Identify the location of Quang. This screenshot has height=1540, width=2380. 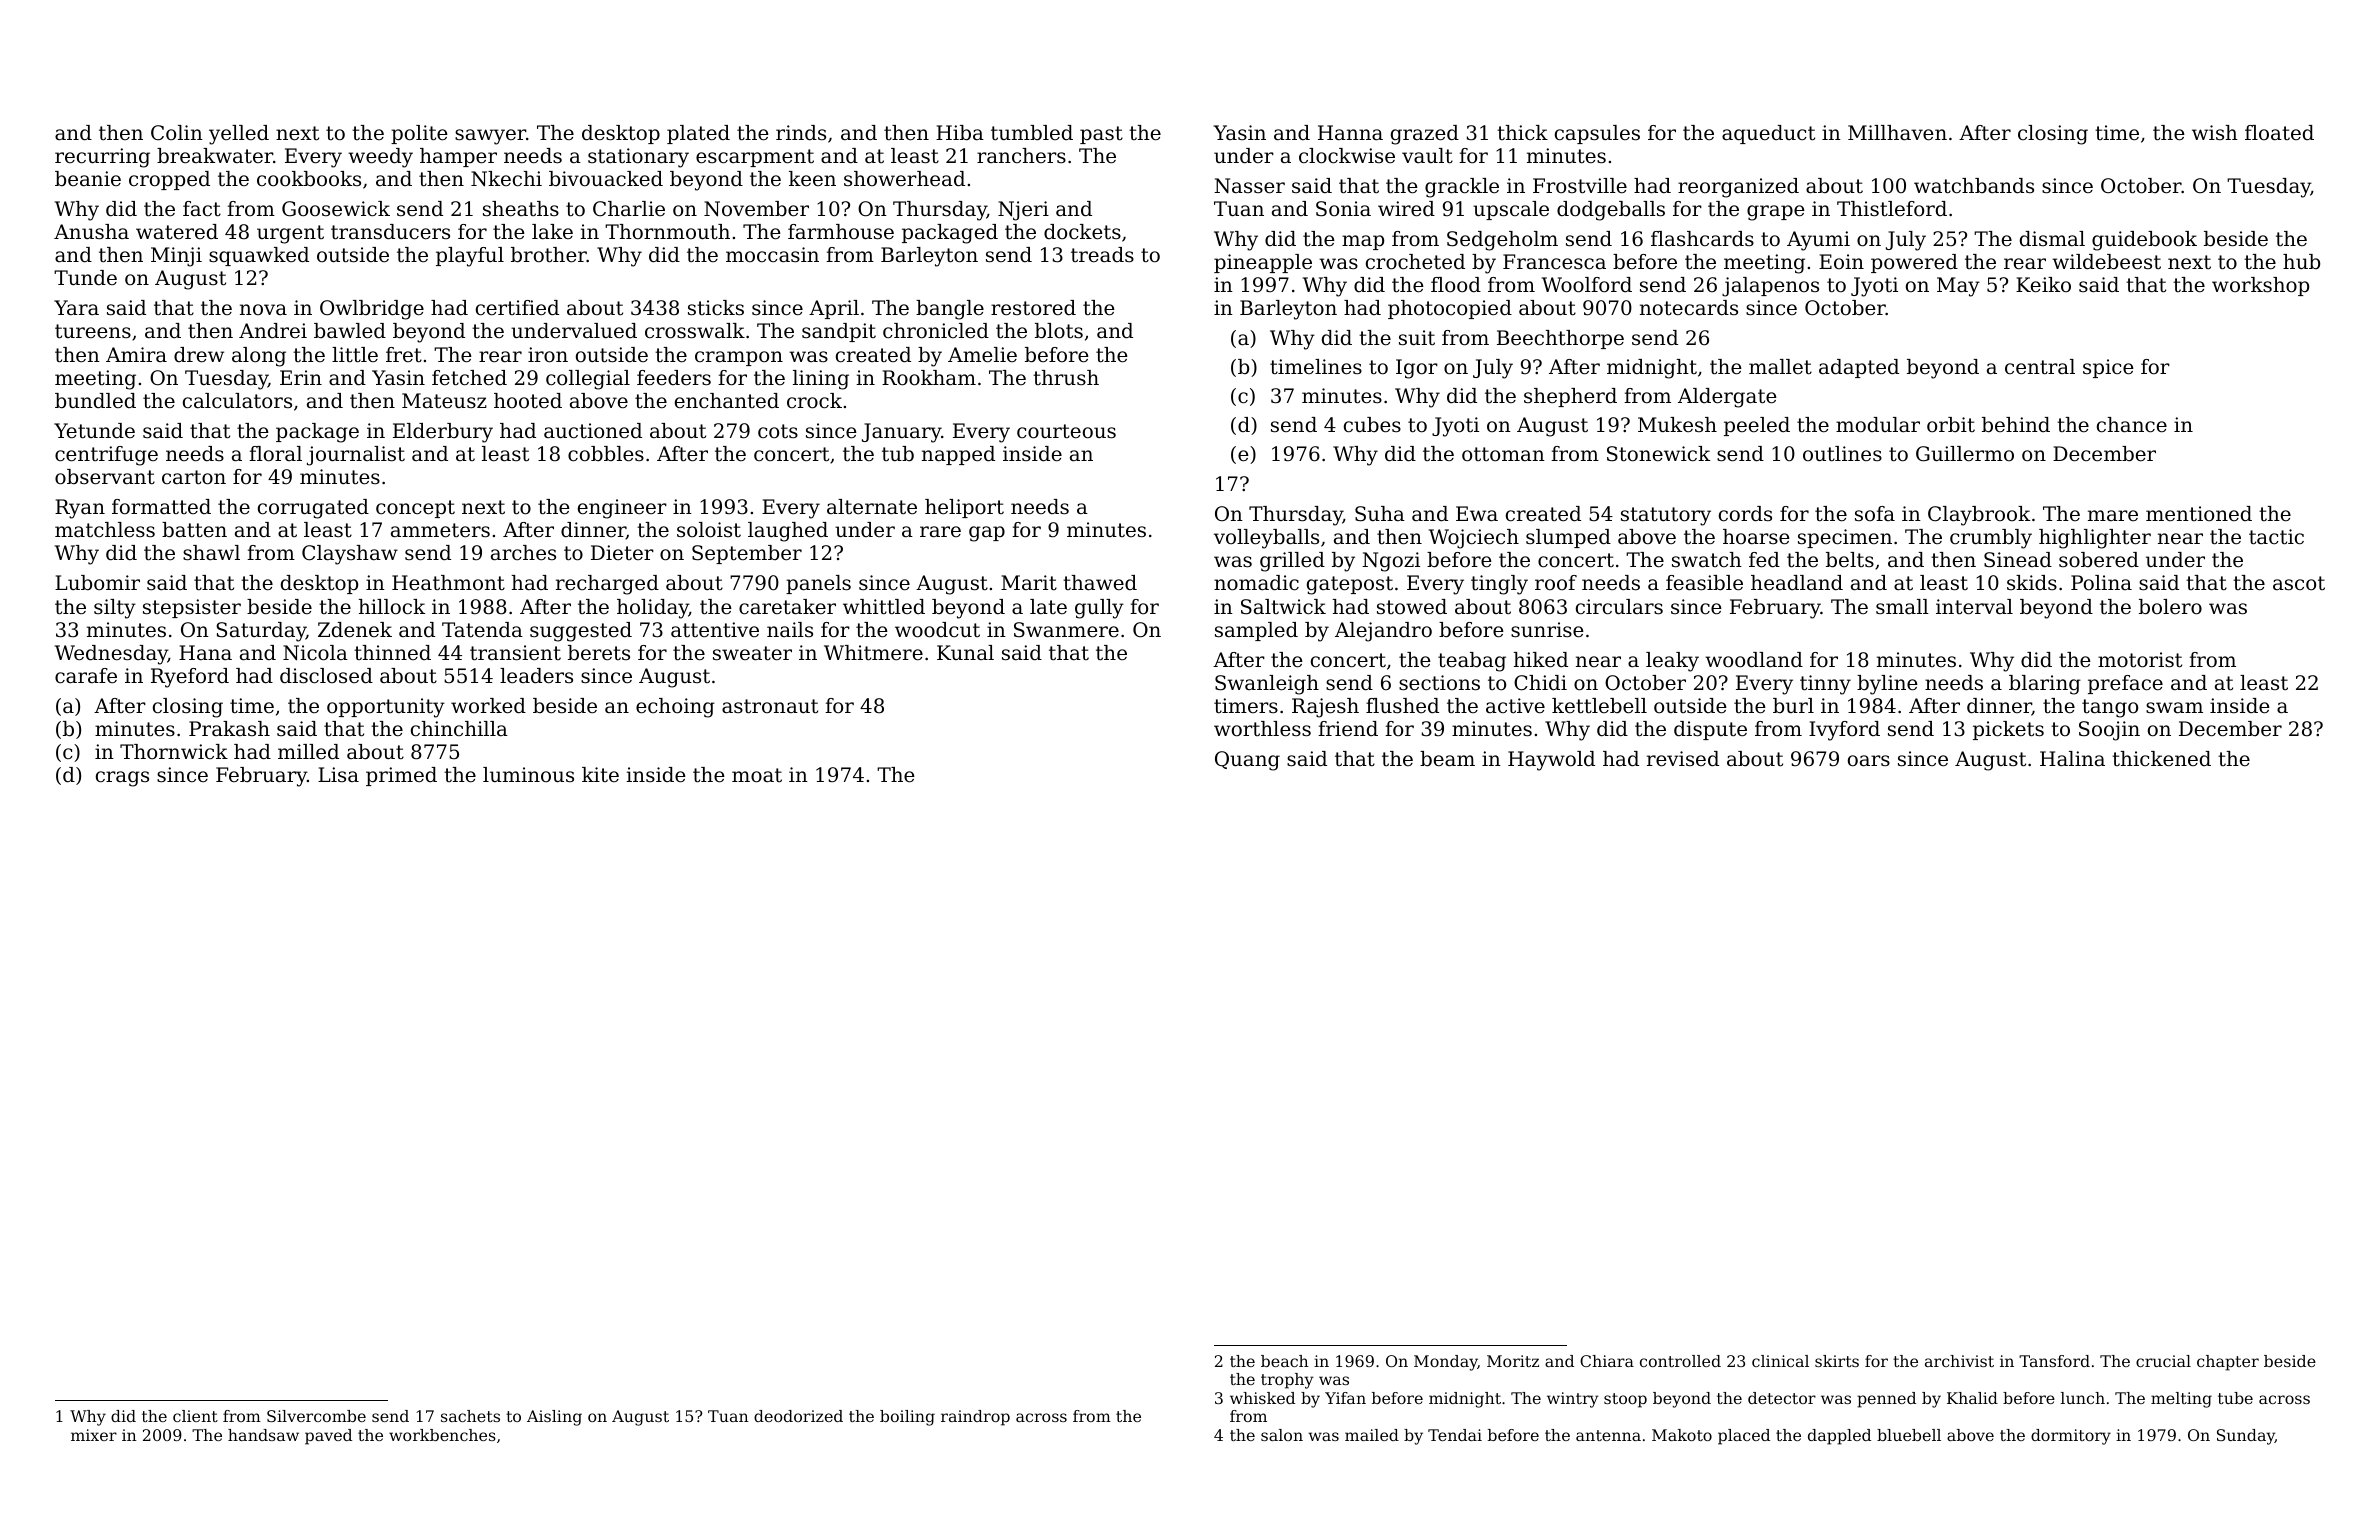
(1247, 761).
